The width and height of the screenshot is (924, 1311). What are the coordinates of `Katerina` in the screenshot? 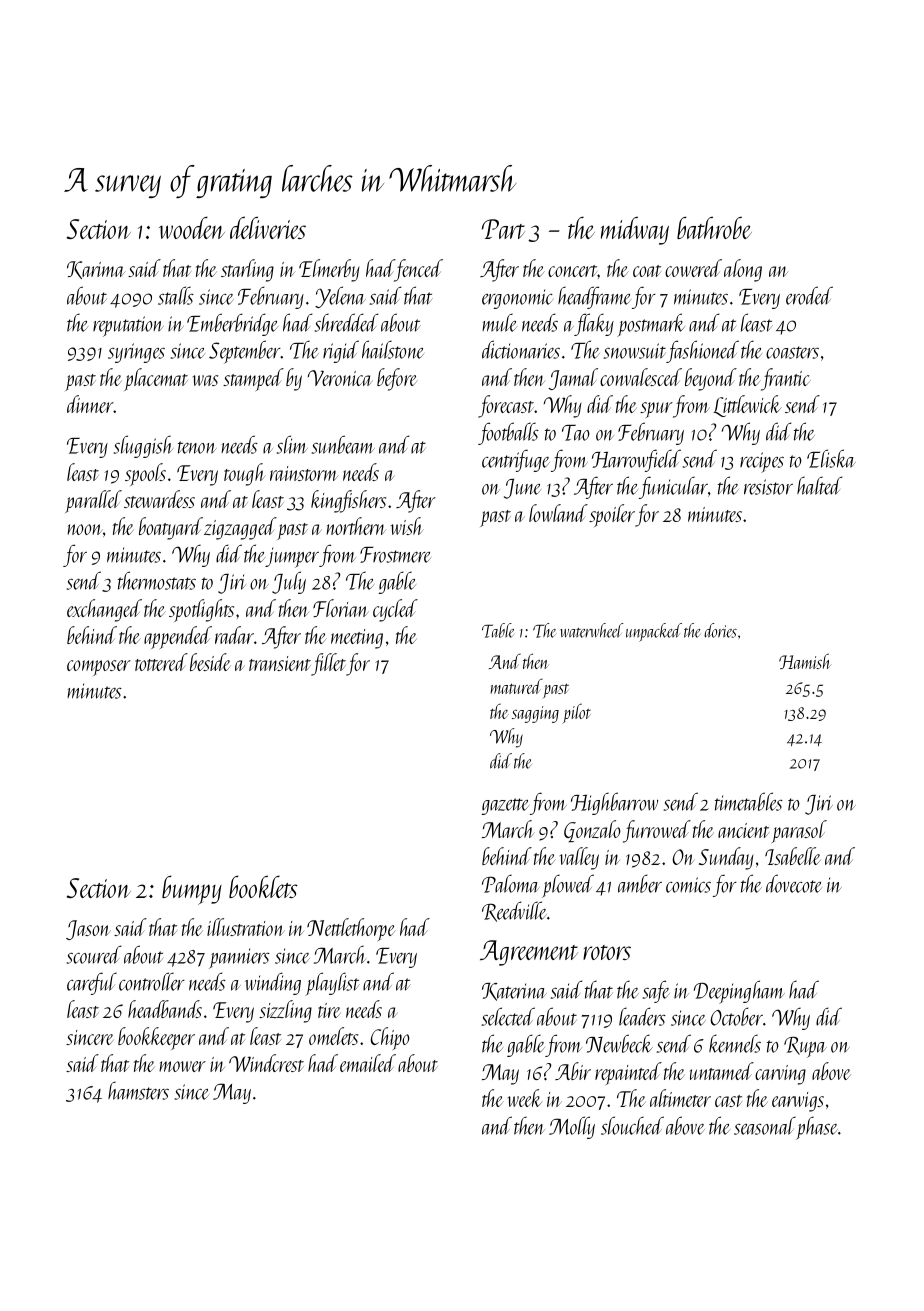 It's located at (514, 992).
